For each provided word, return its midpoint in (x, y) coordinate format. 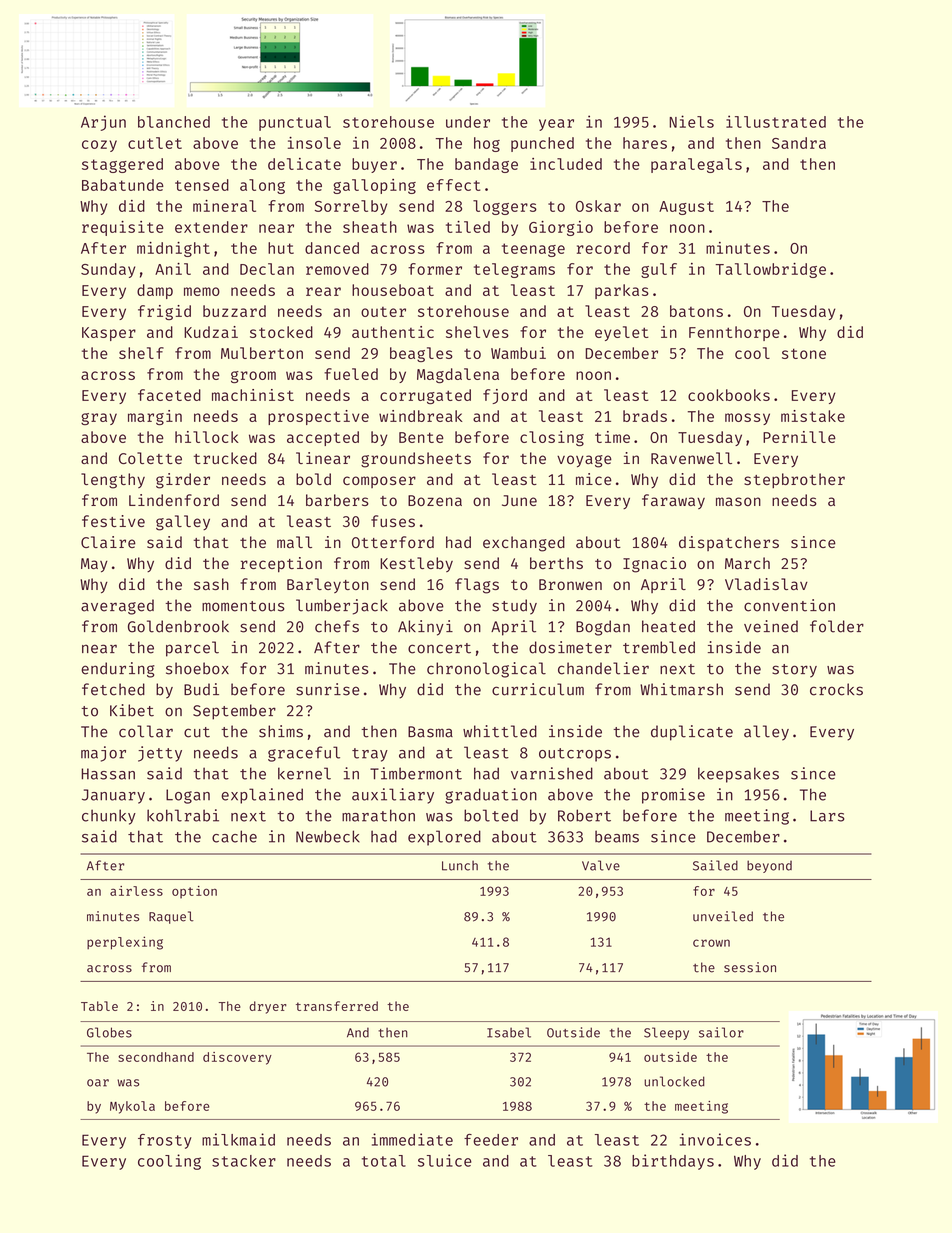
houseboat (393, 290)
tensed (202, 185)
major (103, 754)
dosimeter (570, 647)
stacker (244, 1161)
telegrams (514, 270)
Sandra (799, 143)
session (750, 967)
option (194, 892)
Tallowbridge (770, 270)
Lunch (460, 865)
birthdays (673, 1162)
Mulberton (262, 353)
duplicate (692, 733)
